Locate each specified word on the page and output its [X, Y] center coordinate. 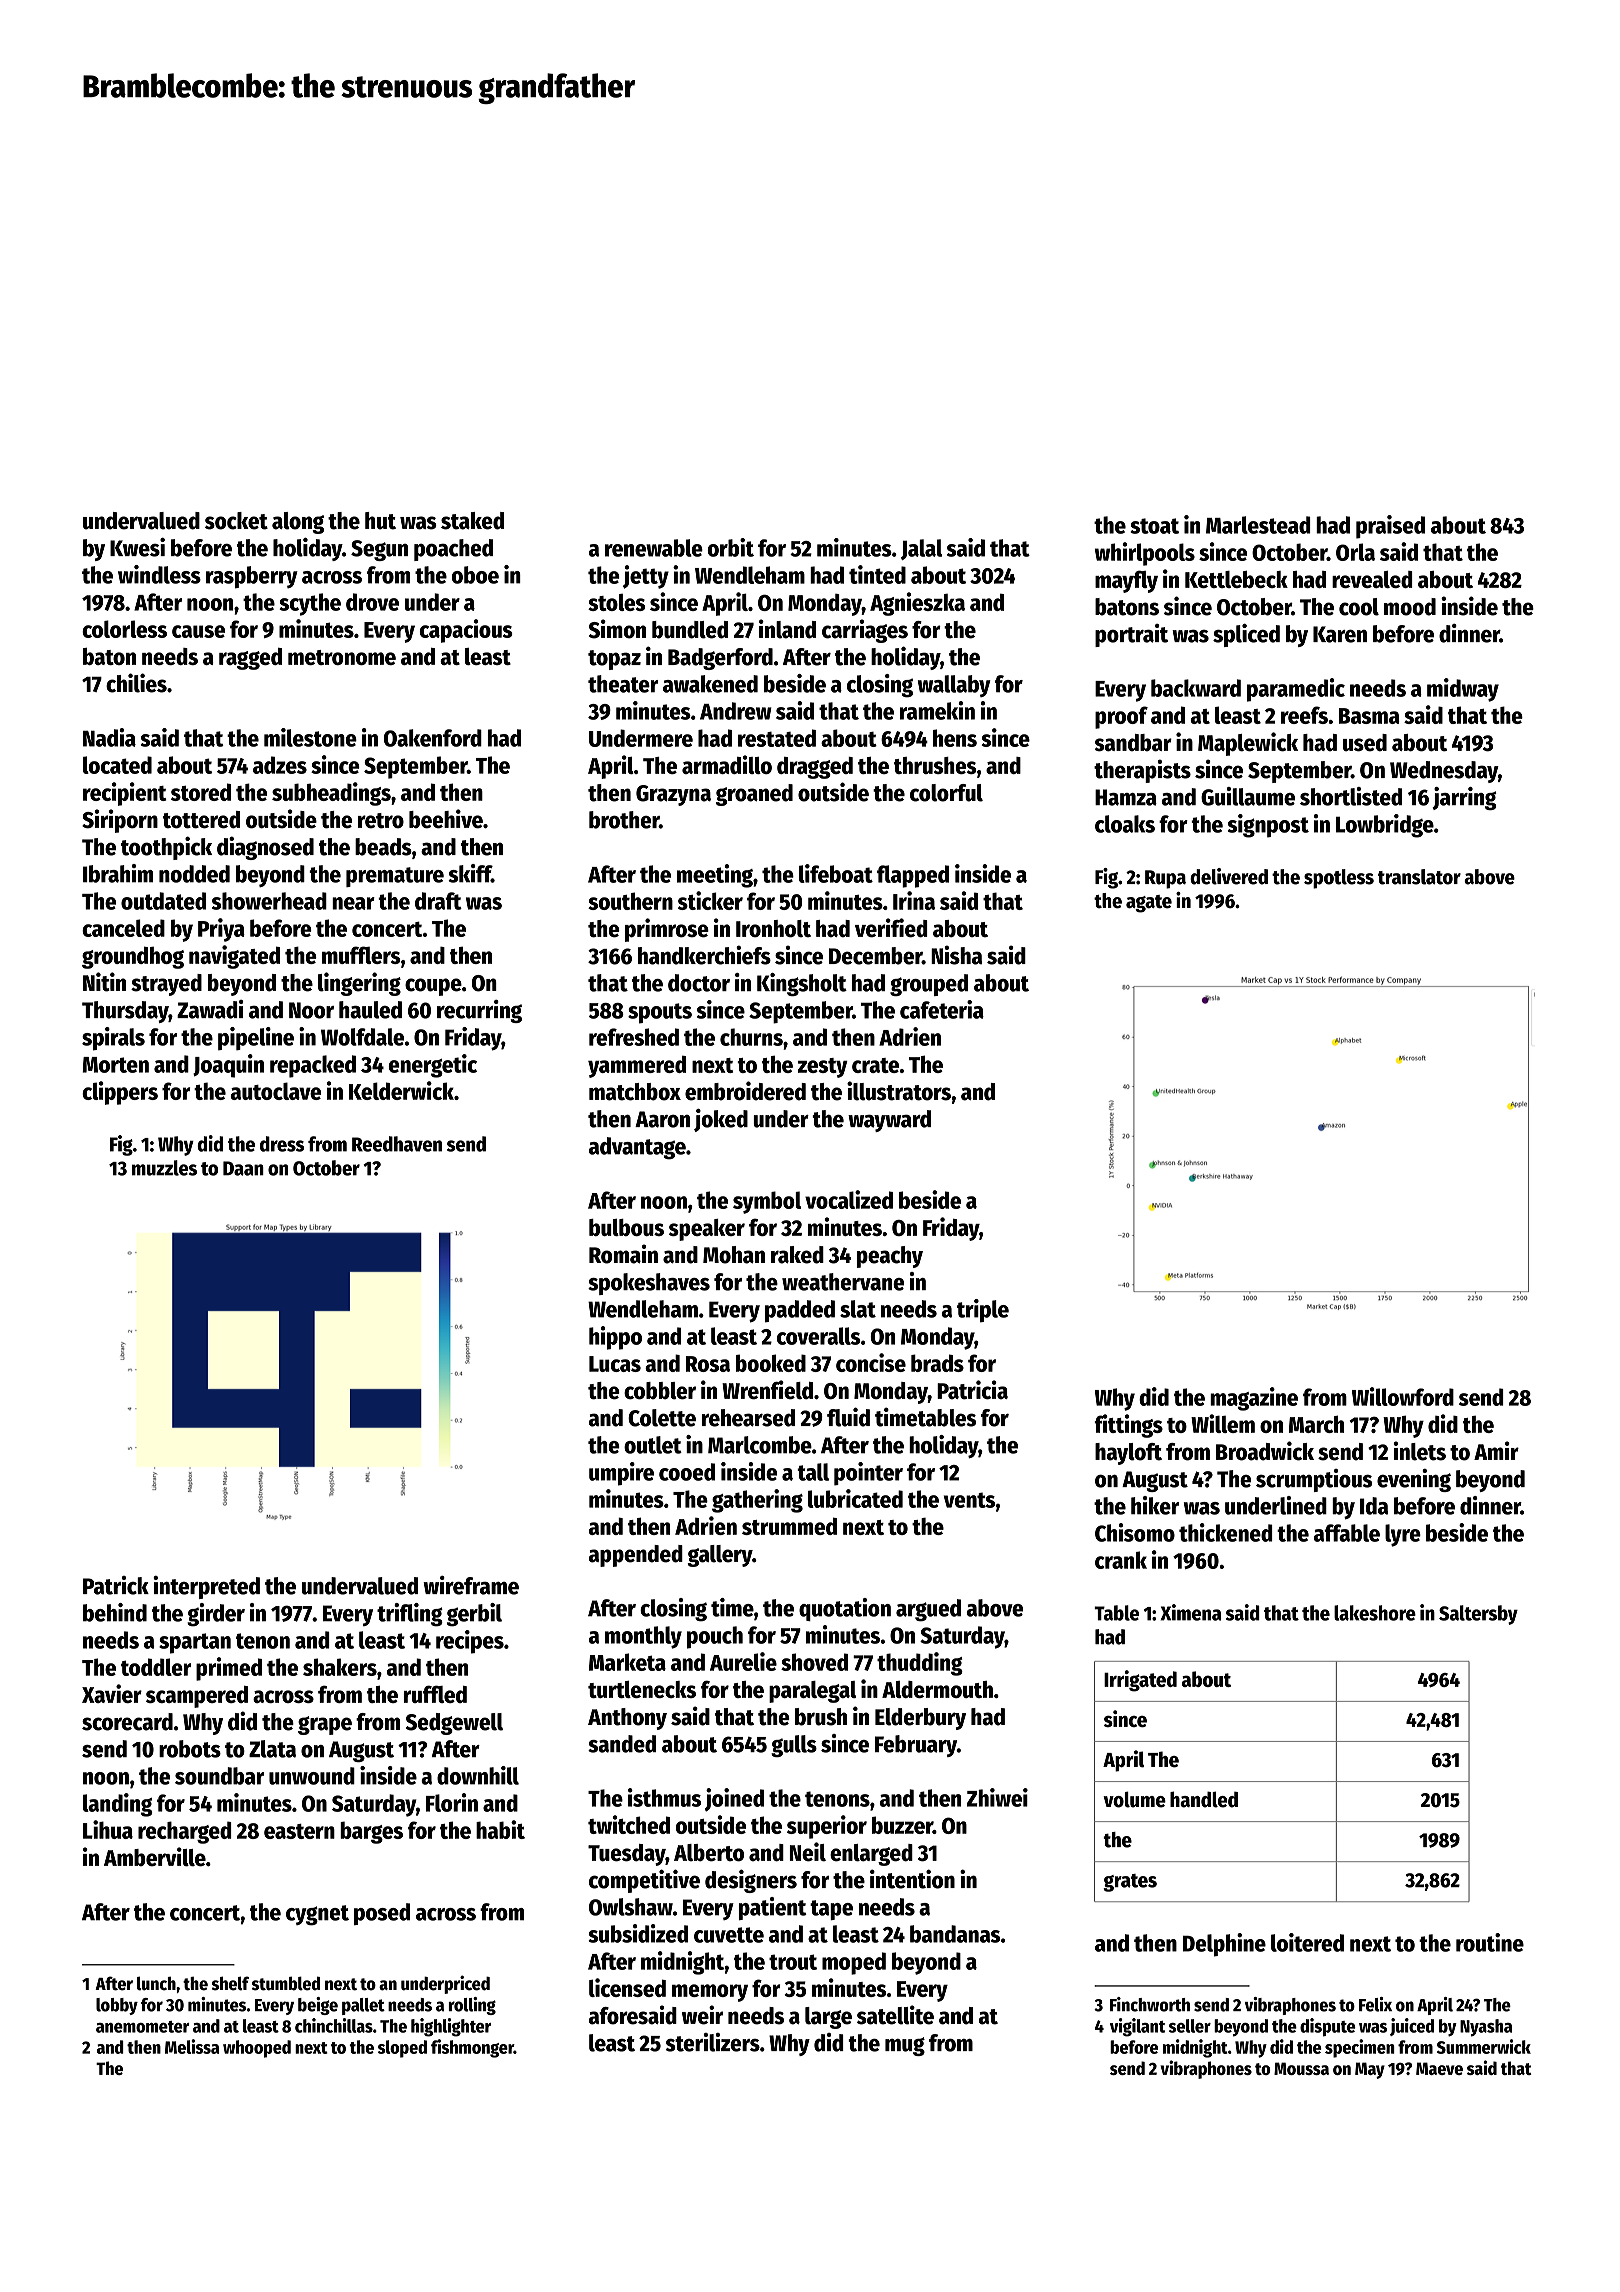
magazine [1254, 1399]
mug [905, 2046]
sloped [402, 2049]
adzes [280, 765]
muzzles [164, 1168]
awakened [710, 684]
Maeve [1439, 2068]
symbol [767, 1202]
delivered [1229, 876]
